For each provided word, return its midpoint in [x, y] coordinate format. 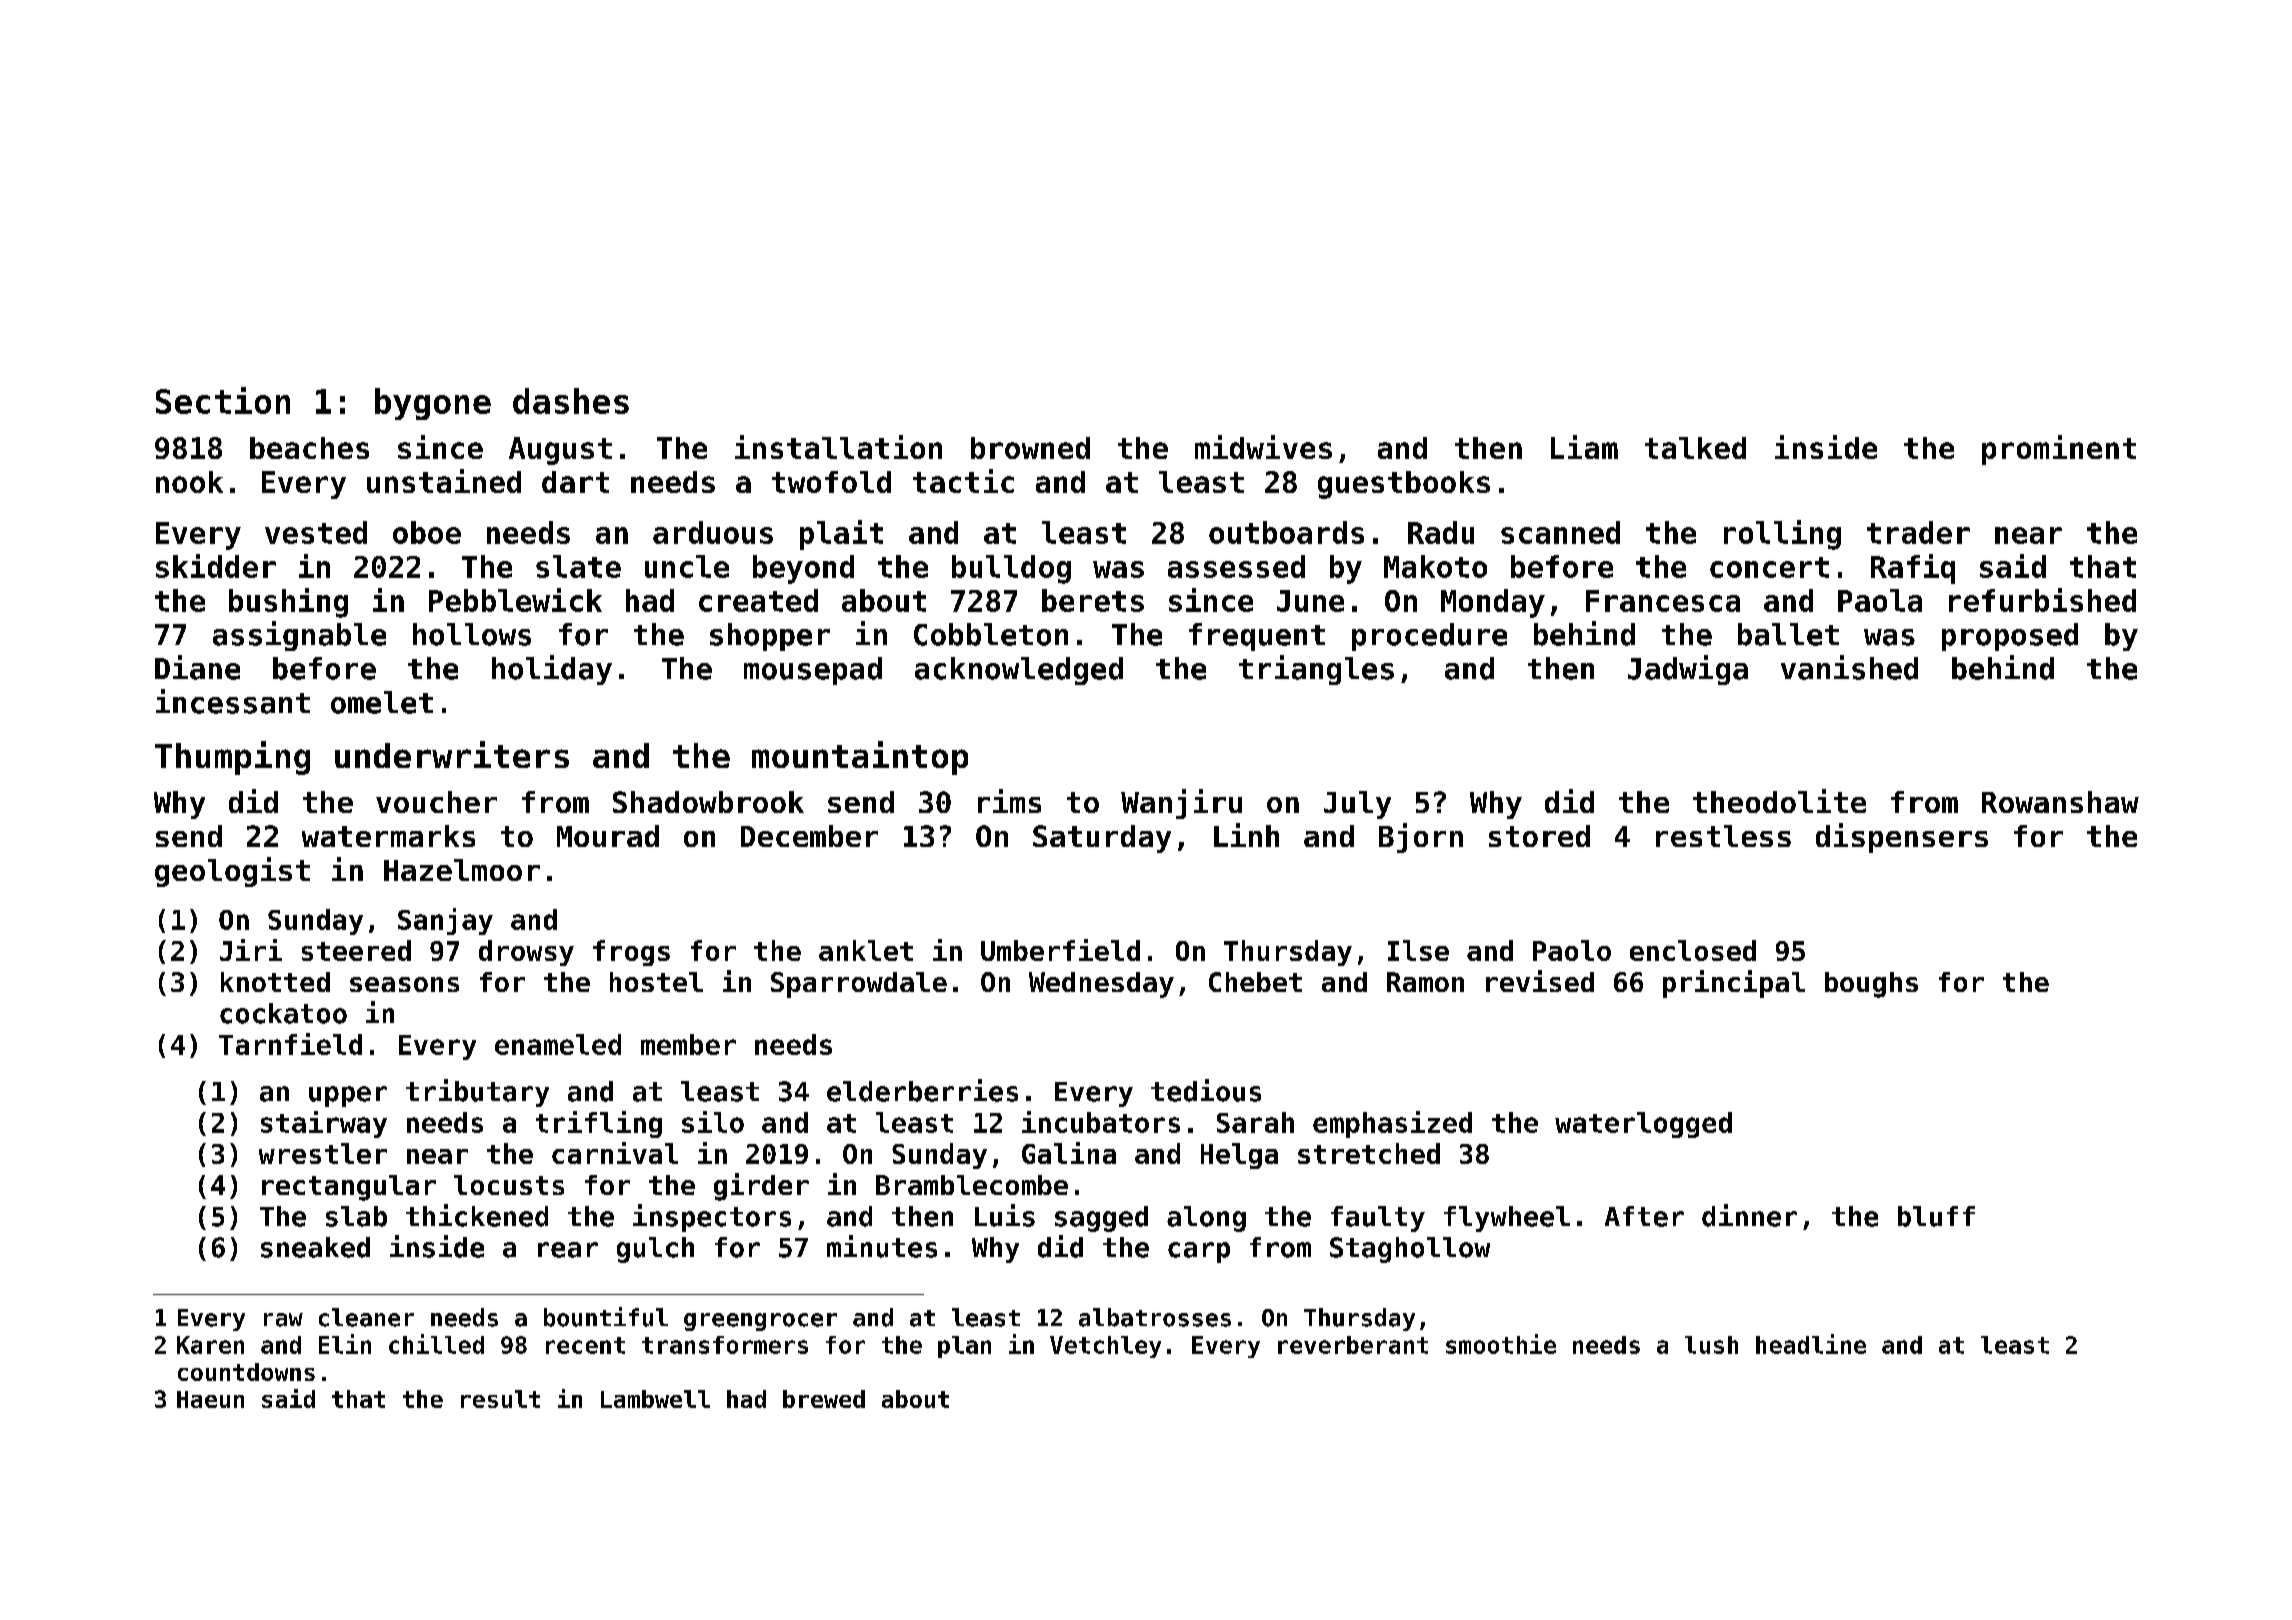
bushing [288, 603]
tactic [963, 481]
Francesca [1663, 601]
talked [1695, 448]
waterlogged [1643, 1125]
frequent [1257, 637]
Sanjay [445, 921]
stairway [324, 1124]
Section [223, 400]
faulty [1378, 1219]
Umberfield [1060, 950]
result [500, 1399]
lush [1711, 1345]
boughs [1871, 985]
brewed [824, 1399]
